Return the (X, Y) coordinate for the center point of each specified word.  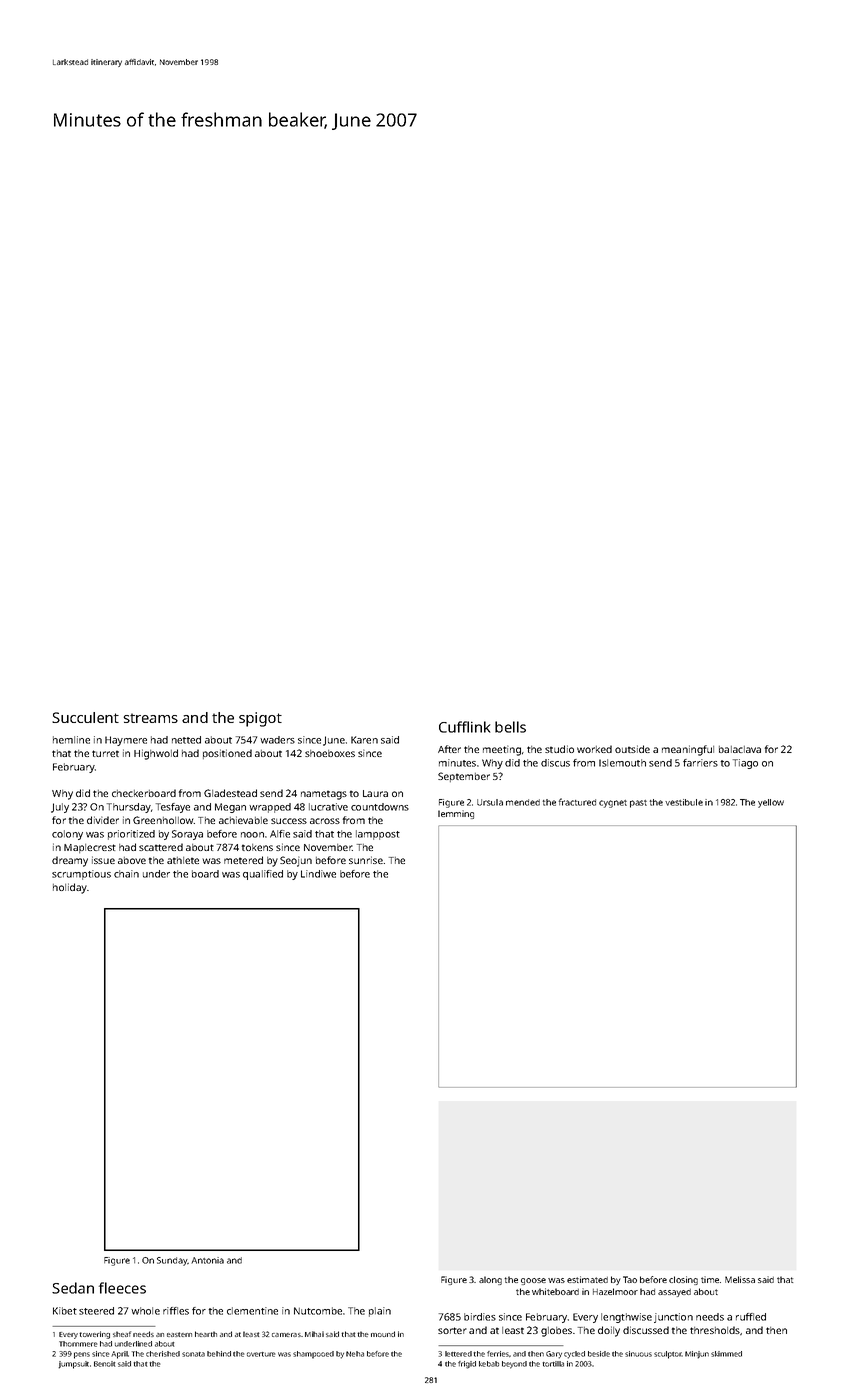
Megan (230, 808)
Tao (630, 1279)
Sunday (172, 1261)
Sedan (73, 1288)
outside (632, 749)
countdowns (380, 807)
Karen (364, 740)
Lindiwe (318, 874)
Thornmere (78, 1344)
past (638, 804)
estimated (587, 1279)
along (490, 1280)
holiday (70, 888)
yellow (771, 803)
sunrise (366, 860)
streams (150, 718)
